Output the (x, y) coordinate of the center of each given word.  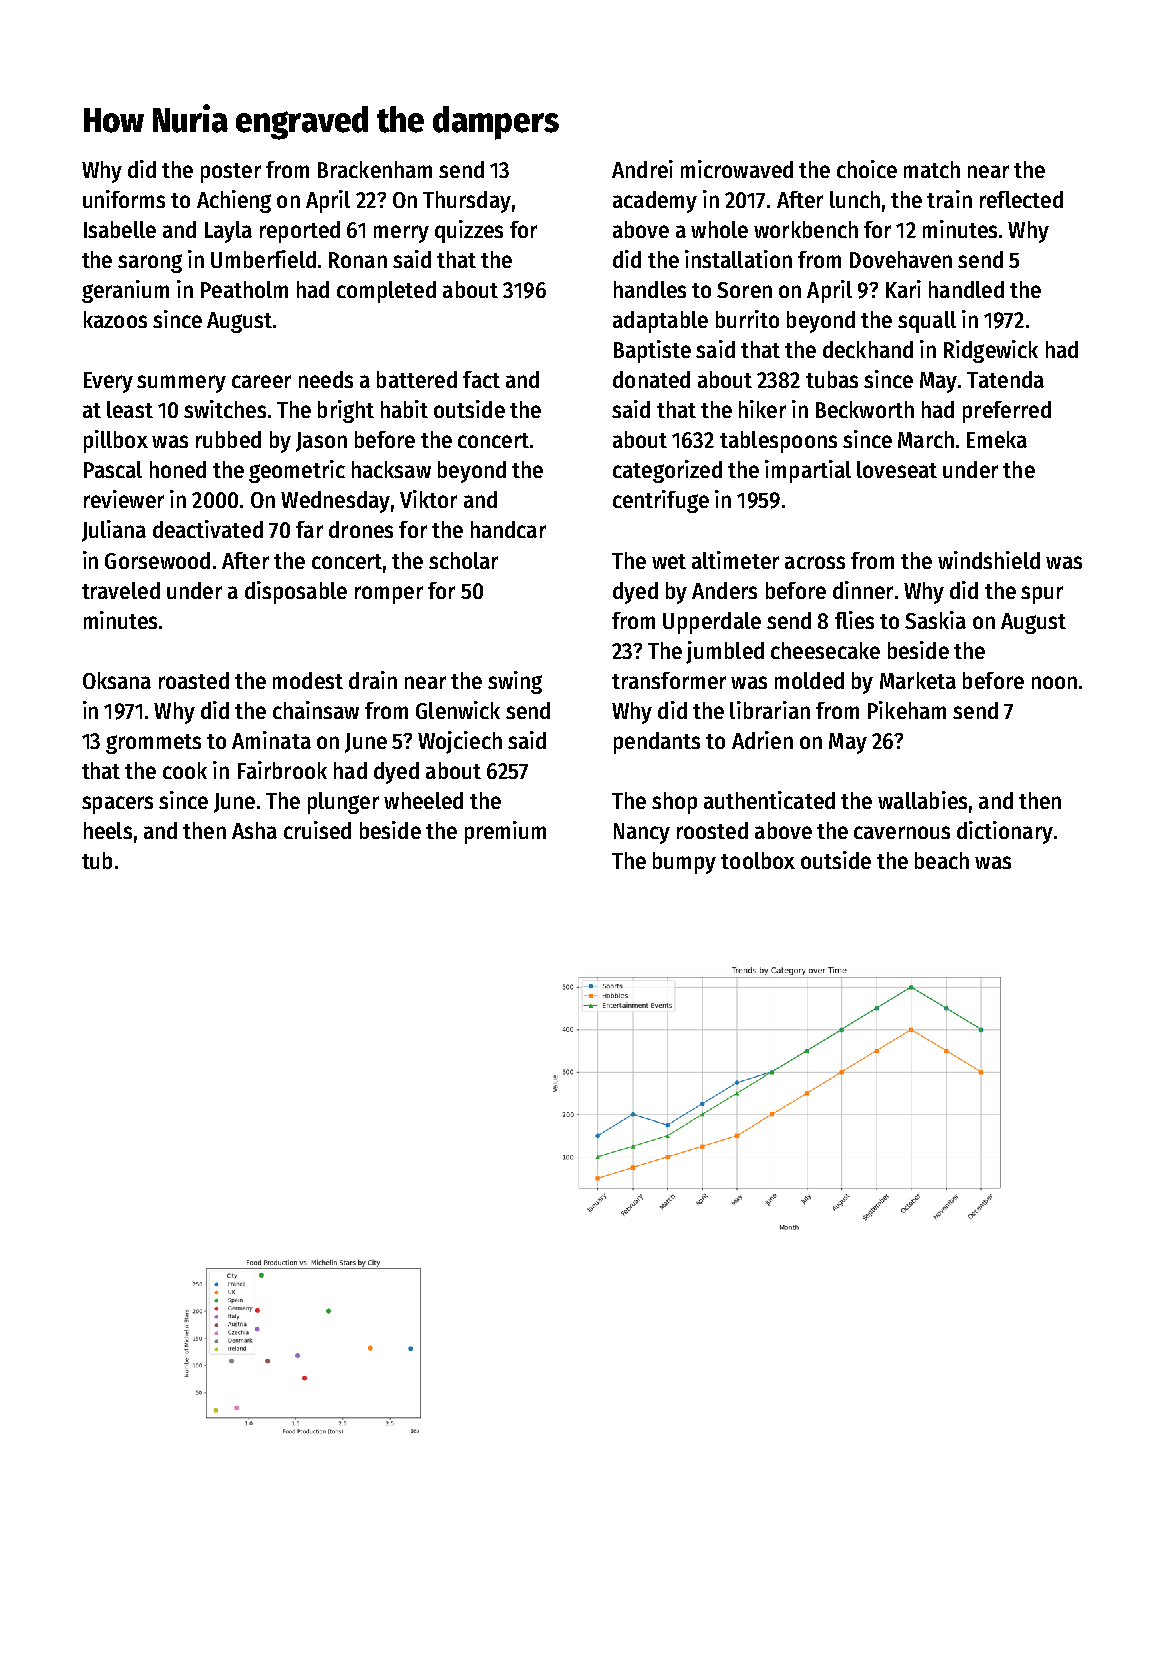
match (932, 169)
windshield (989, 560)
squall (927, 322)
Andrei (642, 169)
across (815, 562)
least (130, 409)
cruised (317, 830)
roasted (194, 680)
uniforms (124, 199)
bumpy (684, 863)
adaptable (660, 322)
